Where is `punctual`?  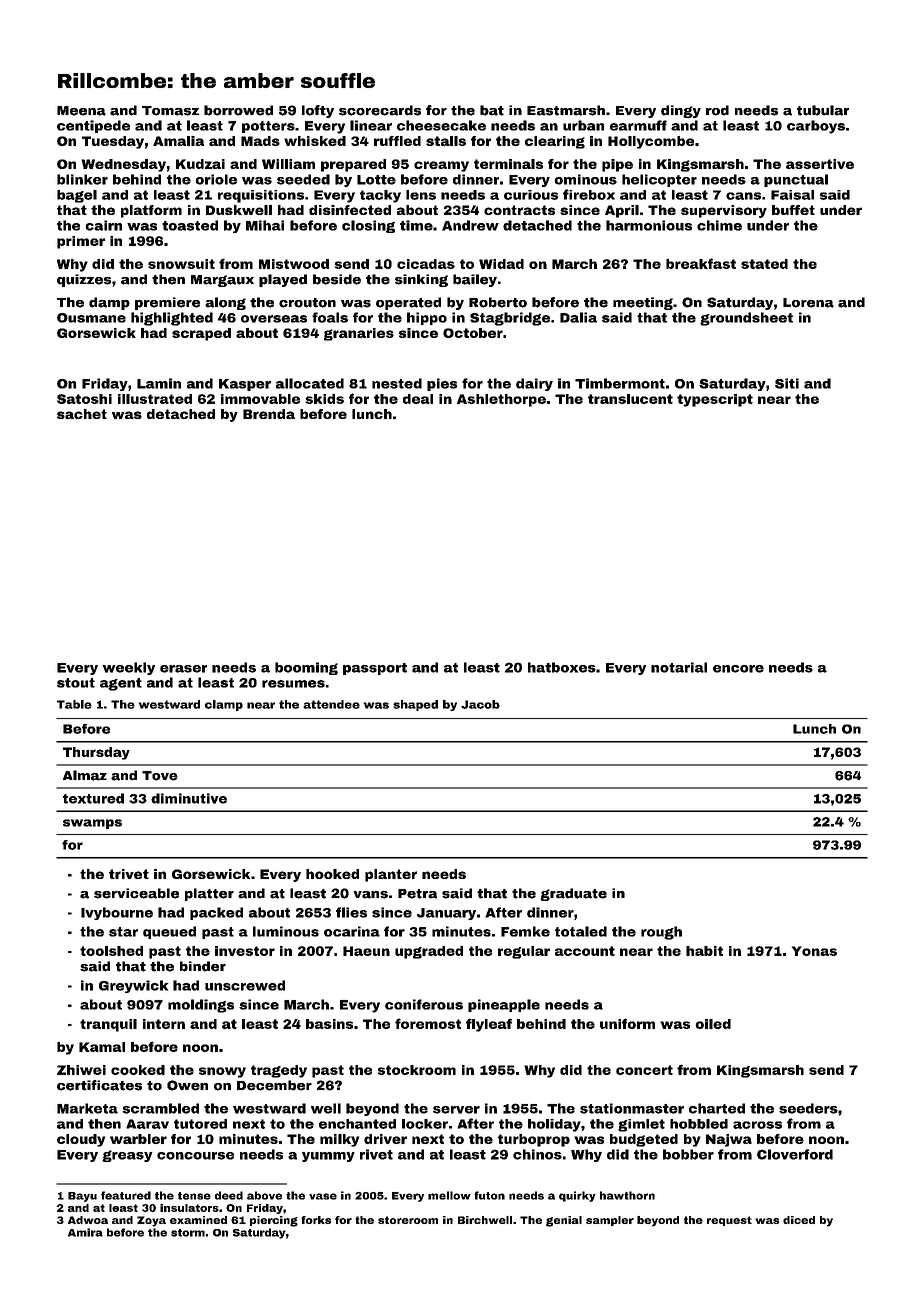
punctual is located at coordinates (796, 180).
